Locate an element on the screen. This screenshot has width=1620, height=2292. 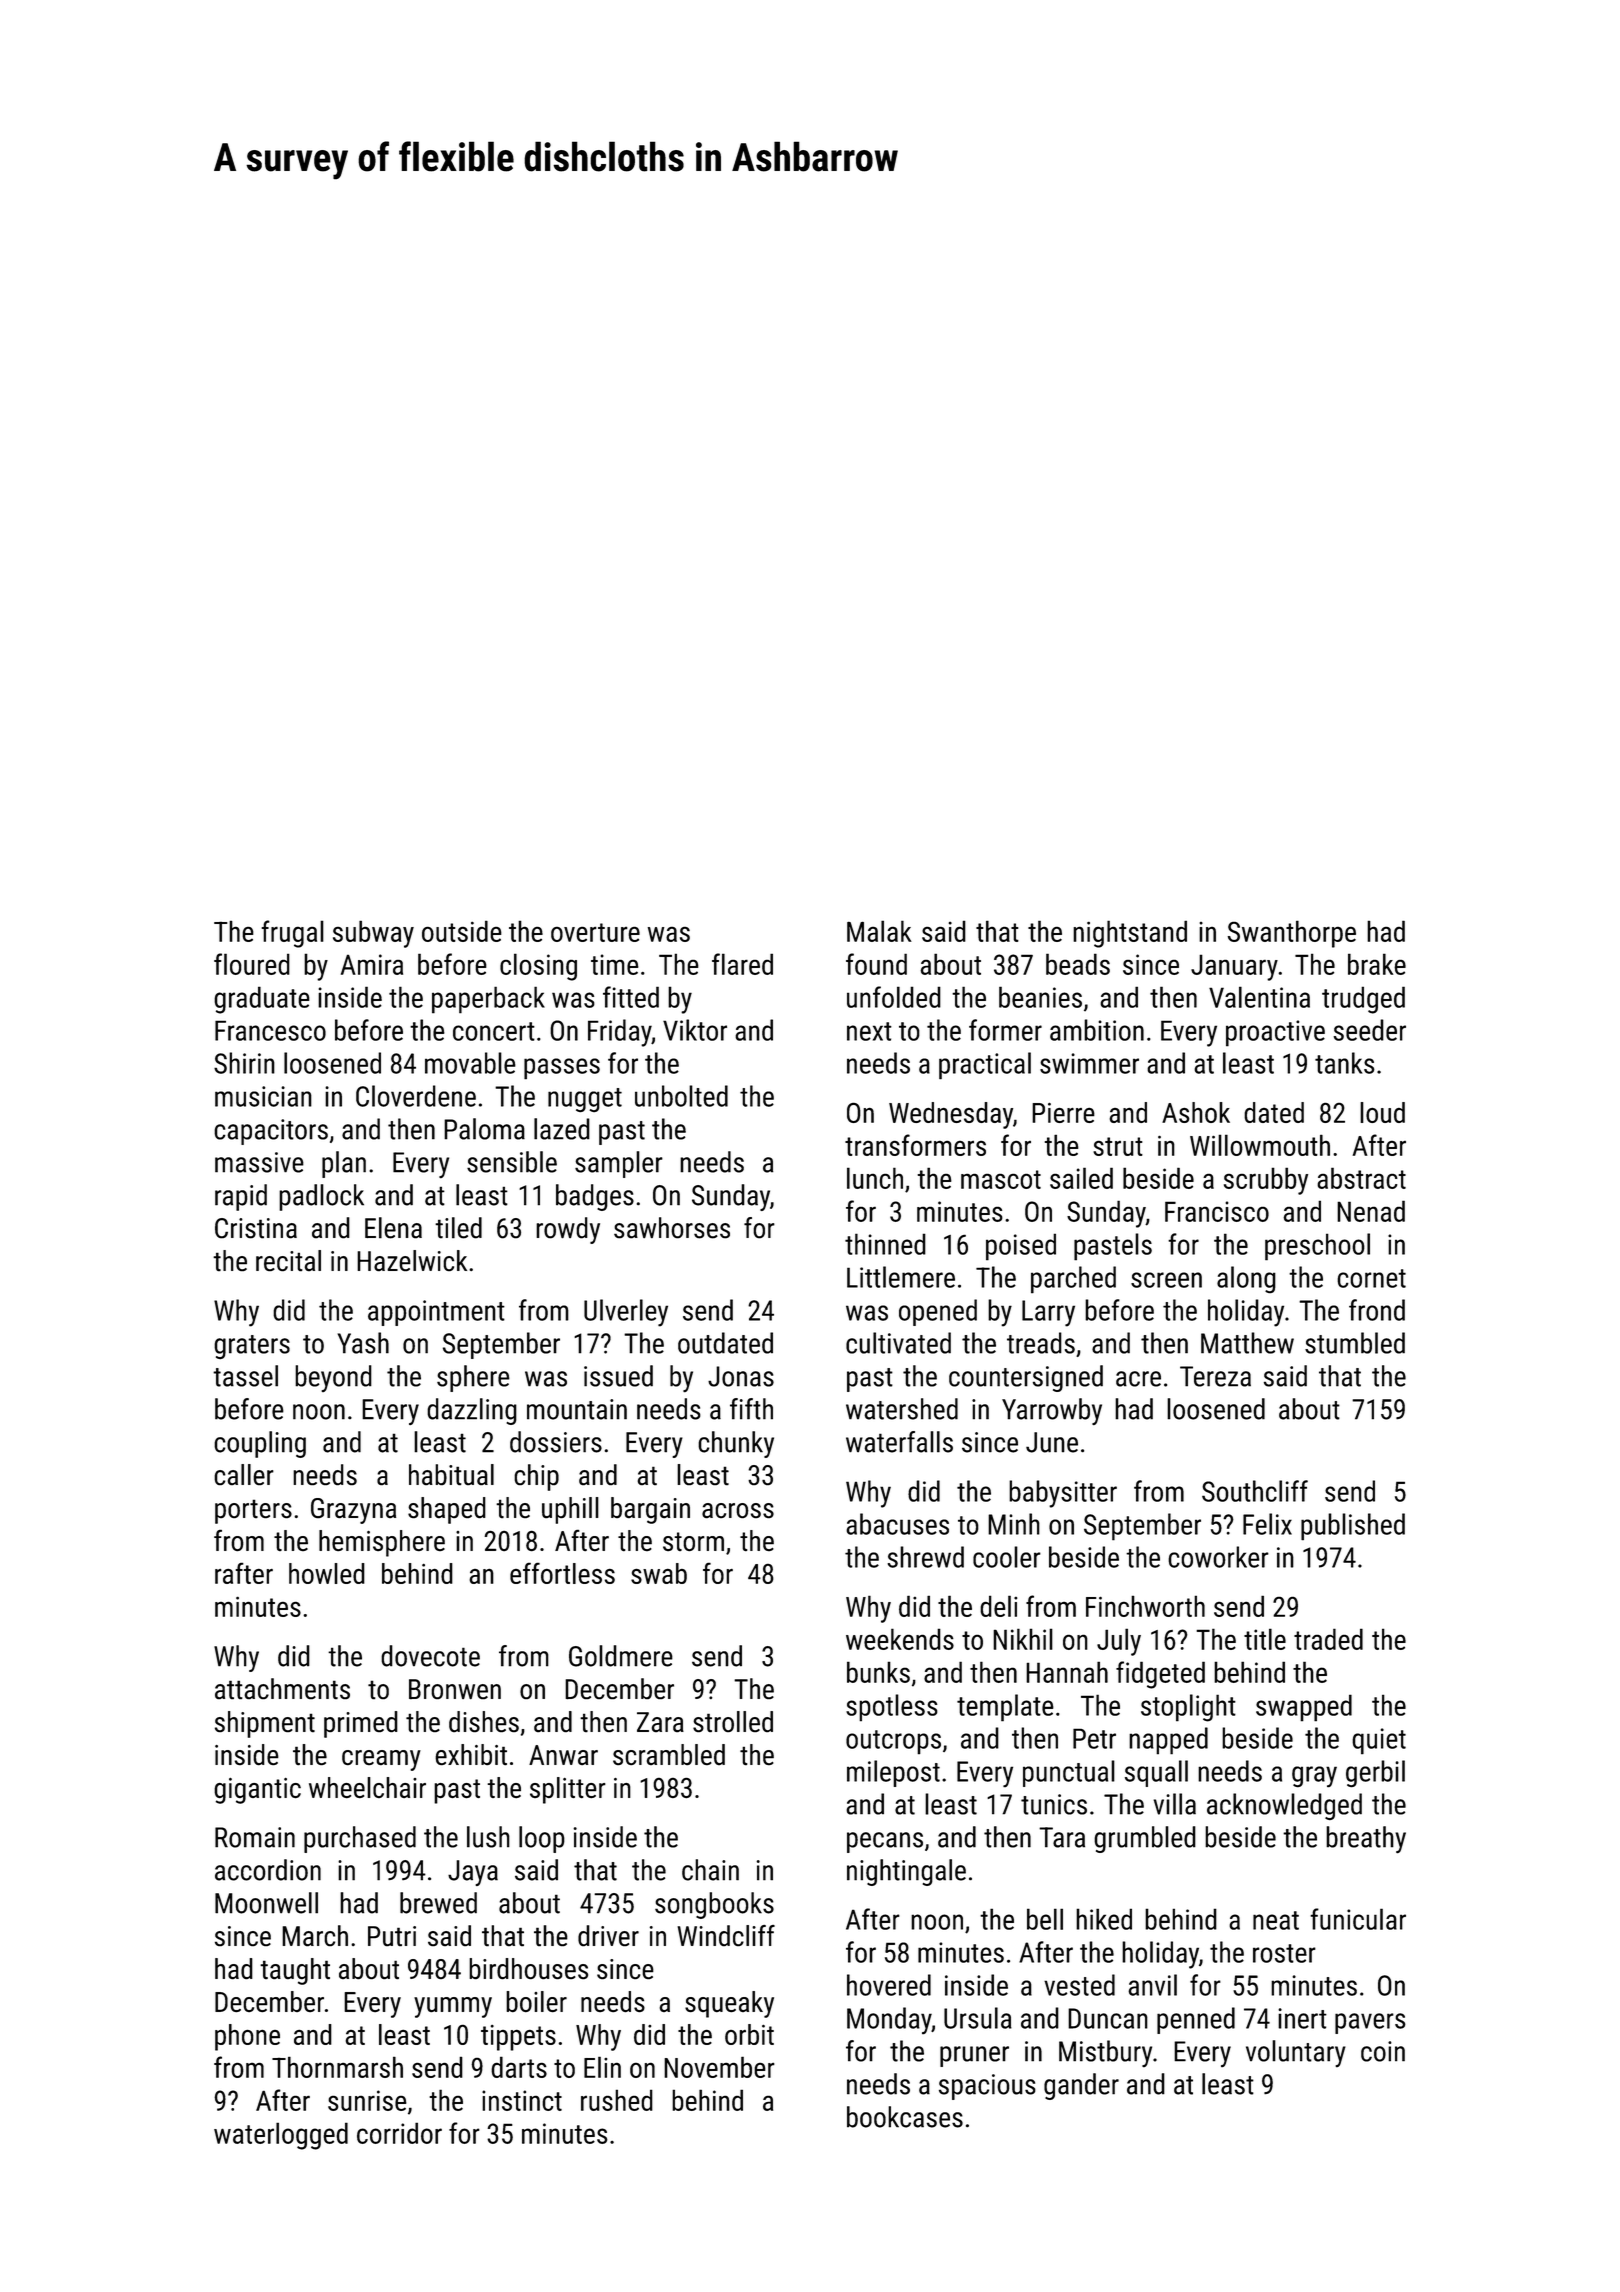
rowdy is located at coordinates (568, 1230).
